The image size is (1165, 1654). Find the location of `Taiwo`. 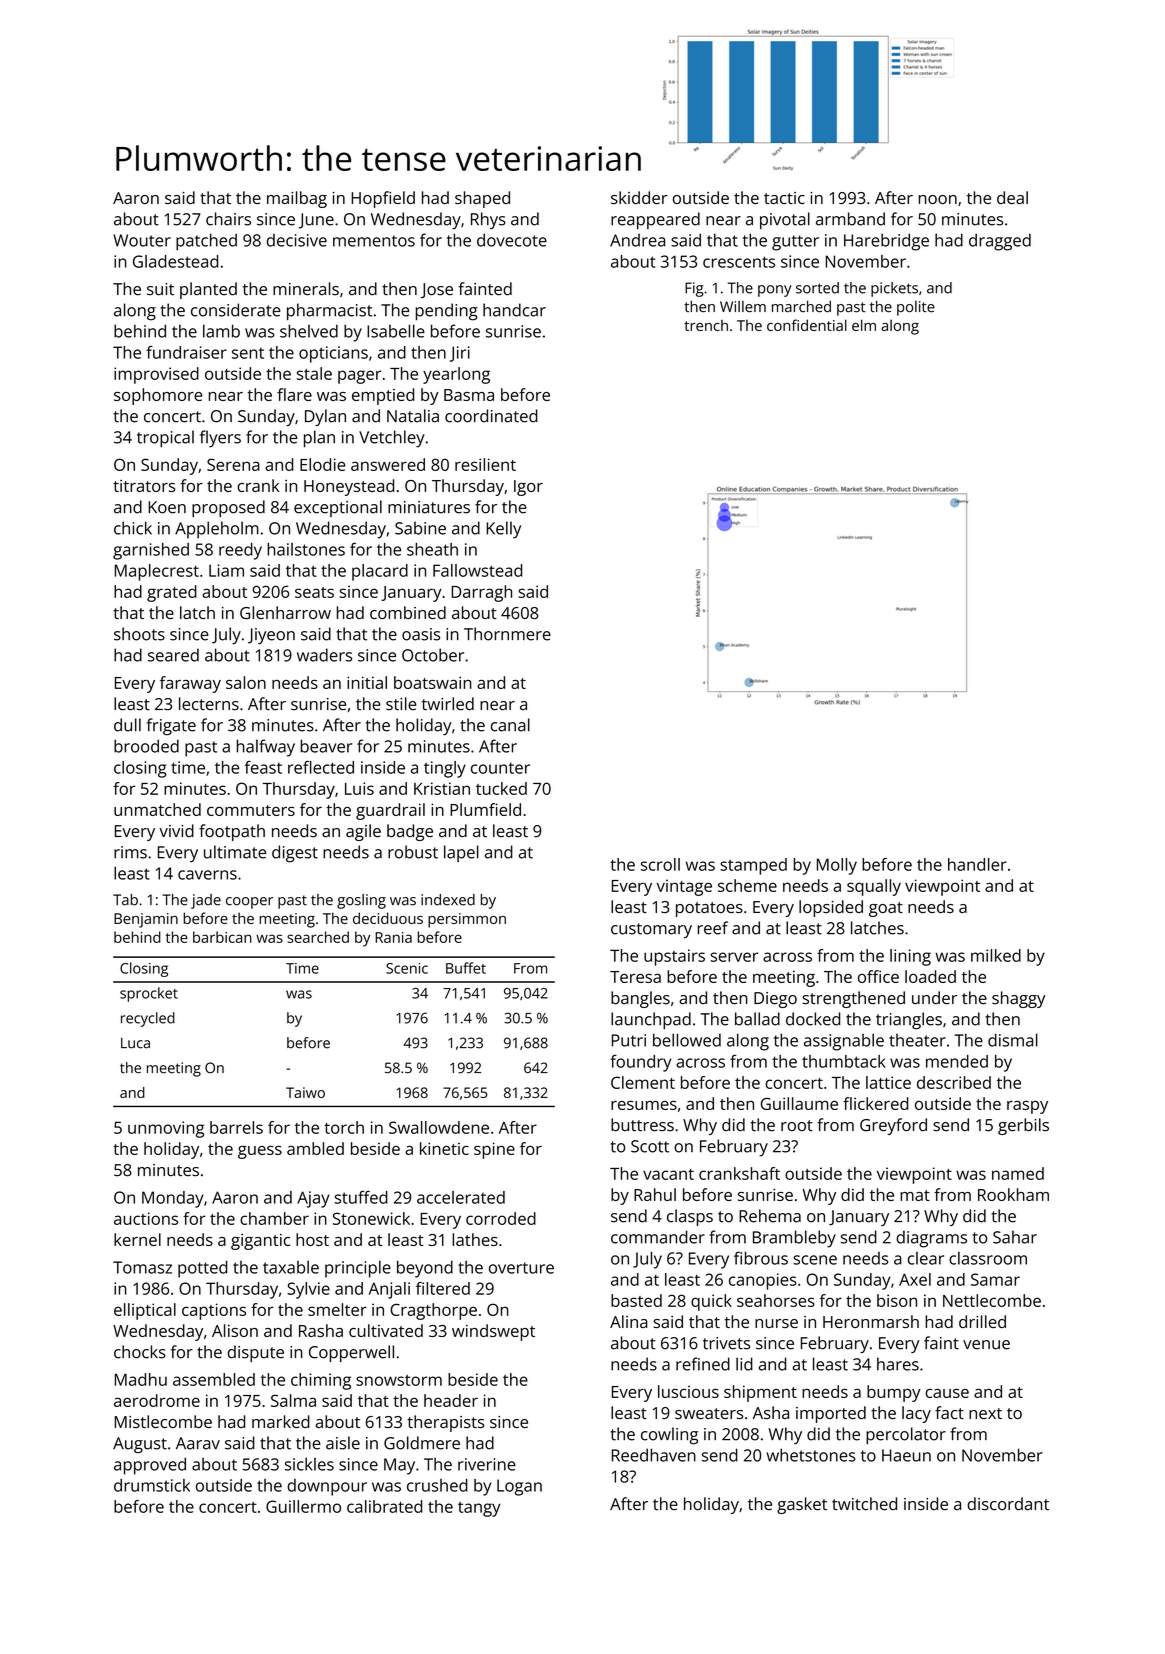

Taiwo is located at coordinates (305, 1092).
